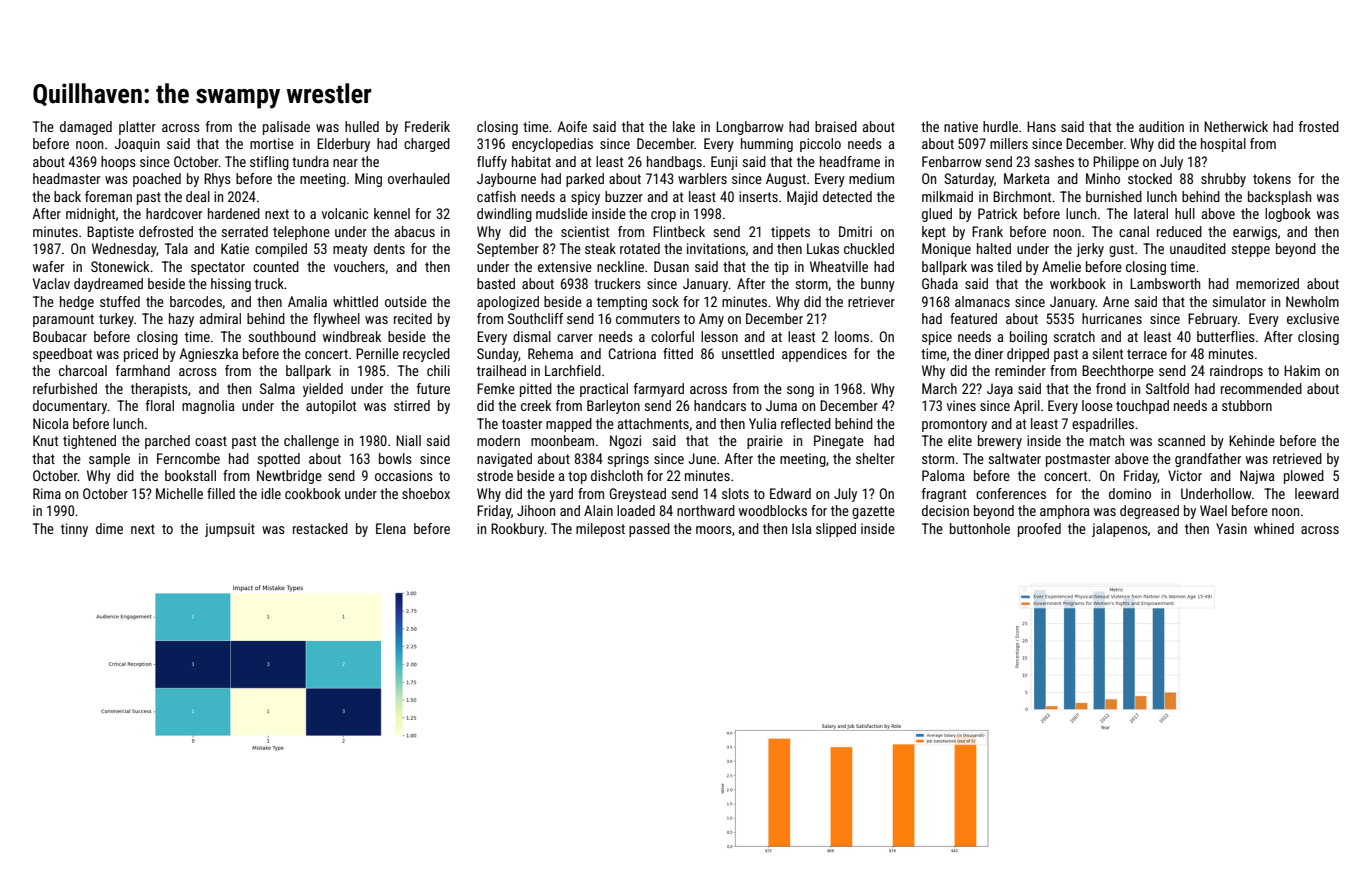 The height and width of the screenshot is (887, 1372). What do you see at coordinates (74, 530) in the screenshot?
I see `tinny` at bounding box center [74, 530].
